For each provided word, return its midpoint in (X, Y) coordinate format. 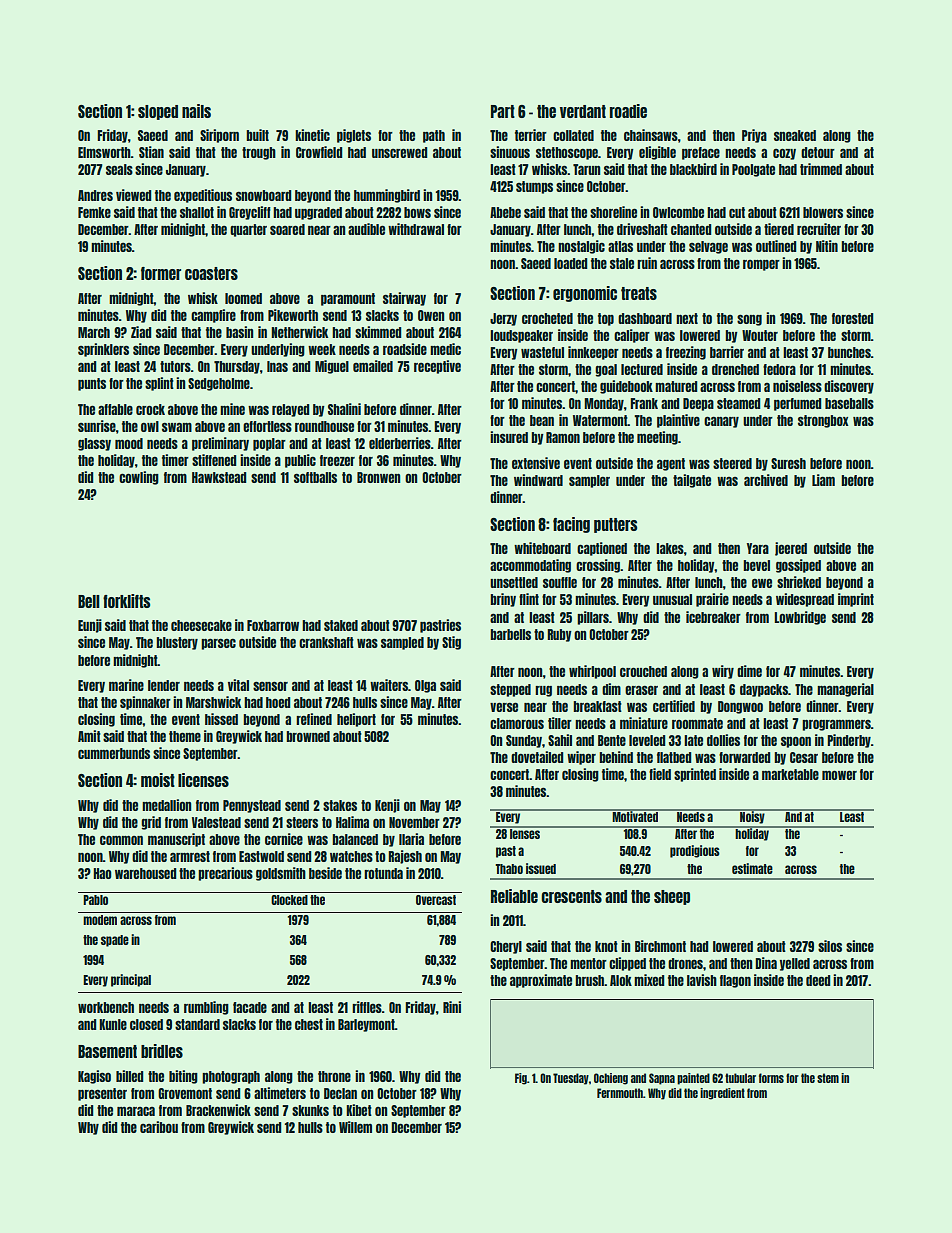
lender (164, 685)
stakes (340, 805)
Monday (604, 404)
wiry (723, 672)
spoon (796, 742)
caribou (159, 1127)
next (687, 318)
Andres (95, 195)
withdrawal (416, 229)
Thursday (237, 367)
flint (529, 599)
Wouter (760, 335)
